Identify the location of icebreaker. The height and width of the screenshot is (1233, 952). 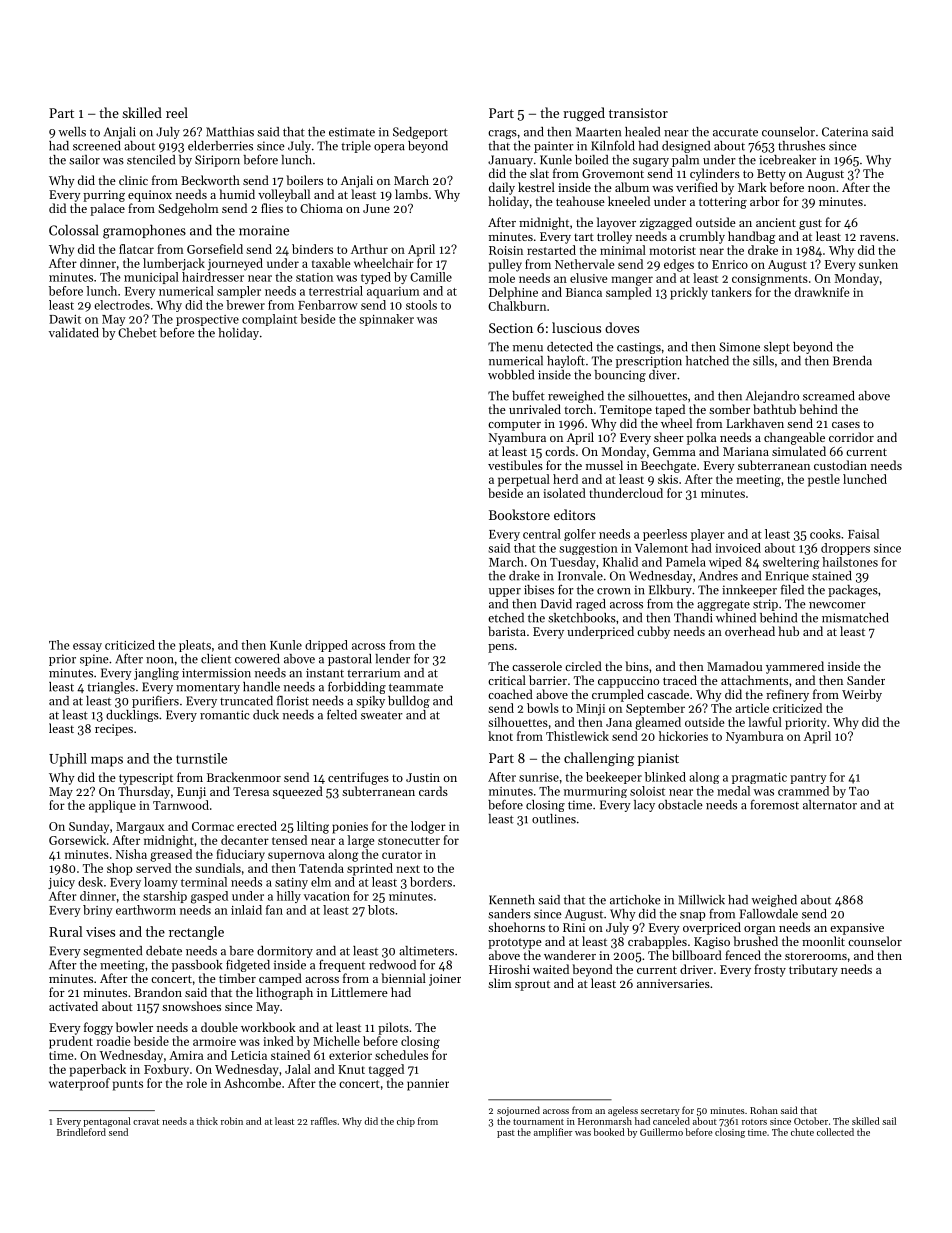
(787, 160).
